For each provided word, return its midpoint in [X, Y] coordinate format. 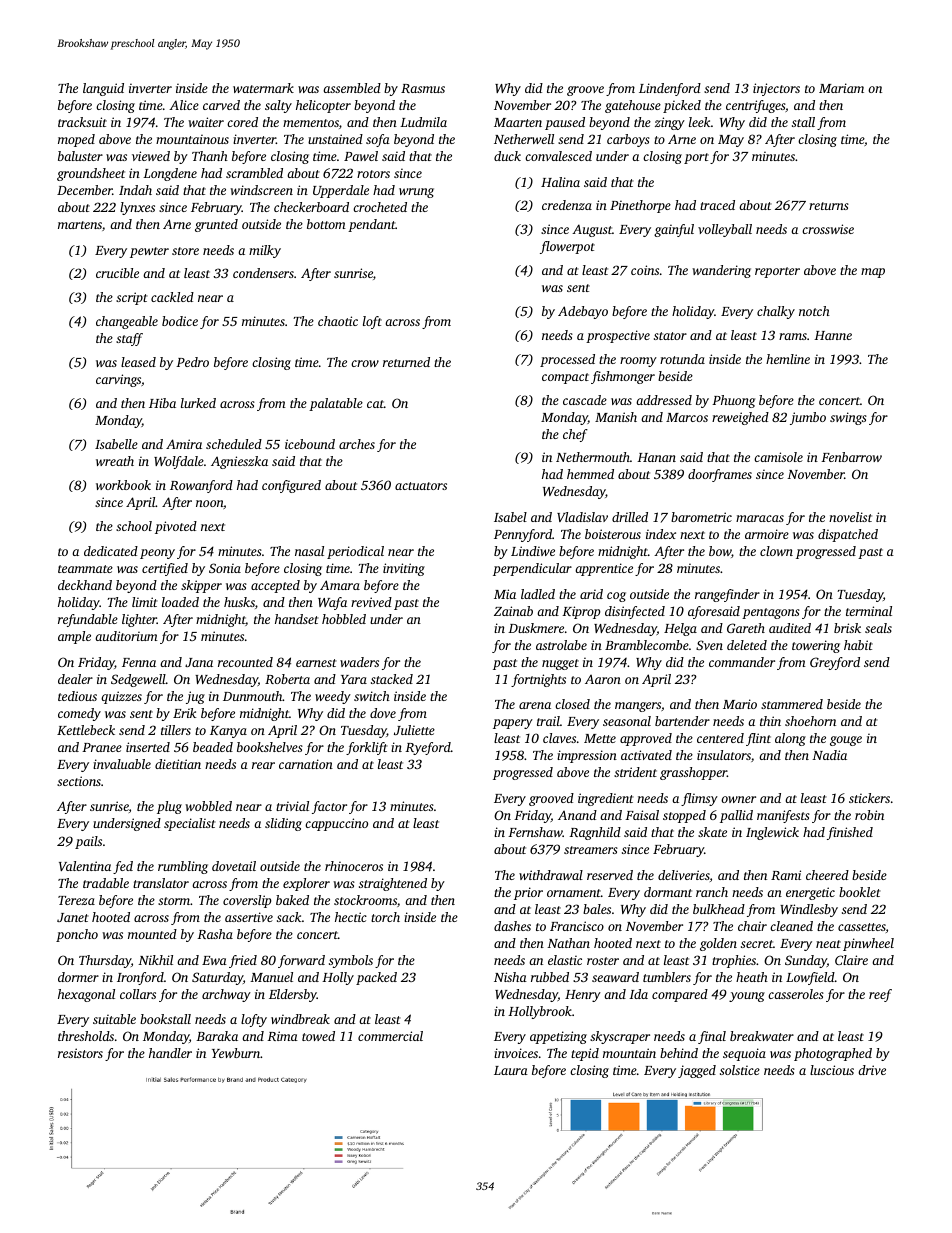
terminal [869, 611]
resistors [80, 1053]
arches [357, 444]
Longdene [170, 174]
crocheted [380, 207]
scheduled [234, 444]
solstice [740, 1070]
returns [829, 206]
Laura [511, 1070]
